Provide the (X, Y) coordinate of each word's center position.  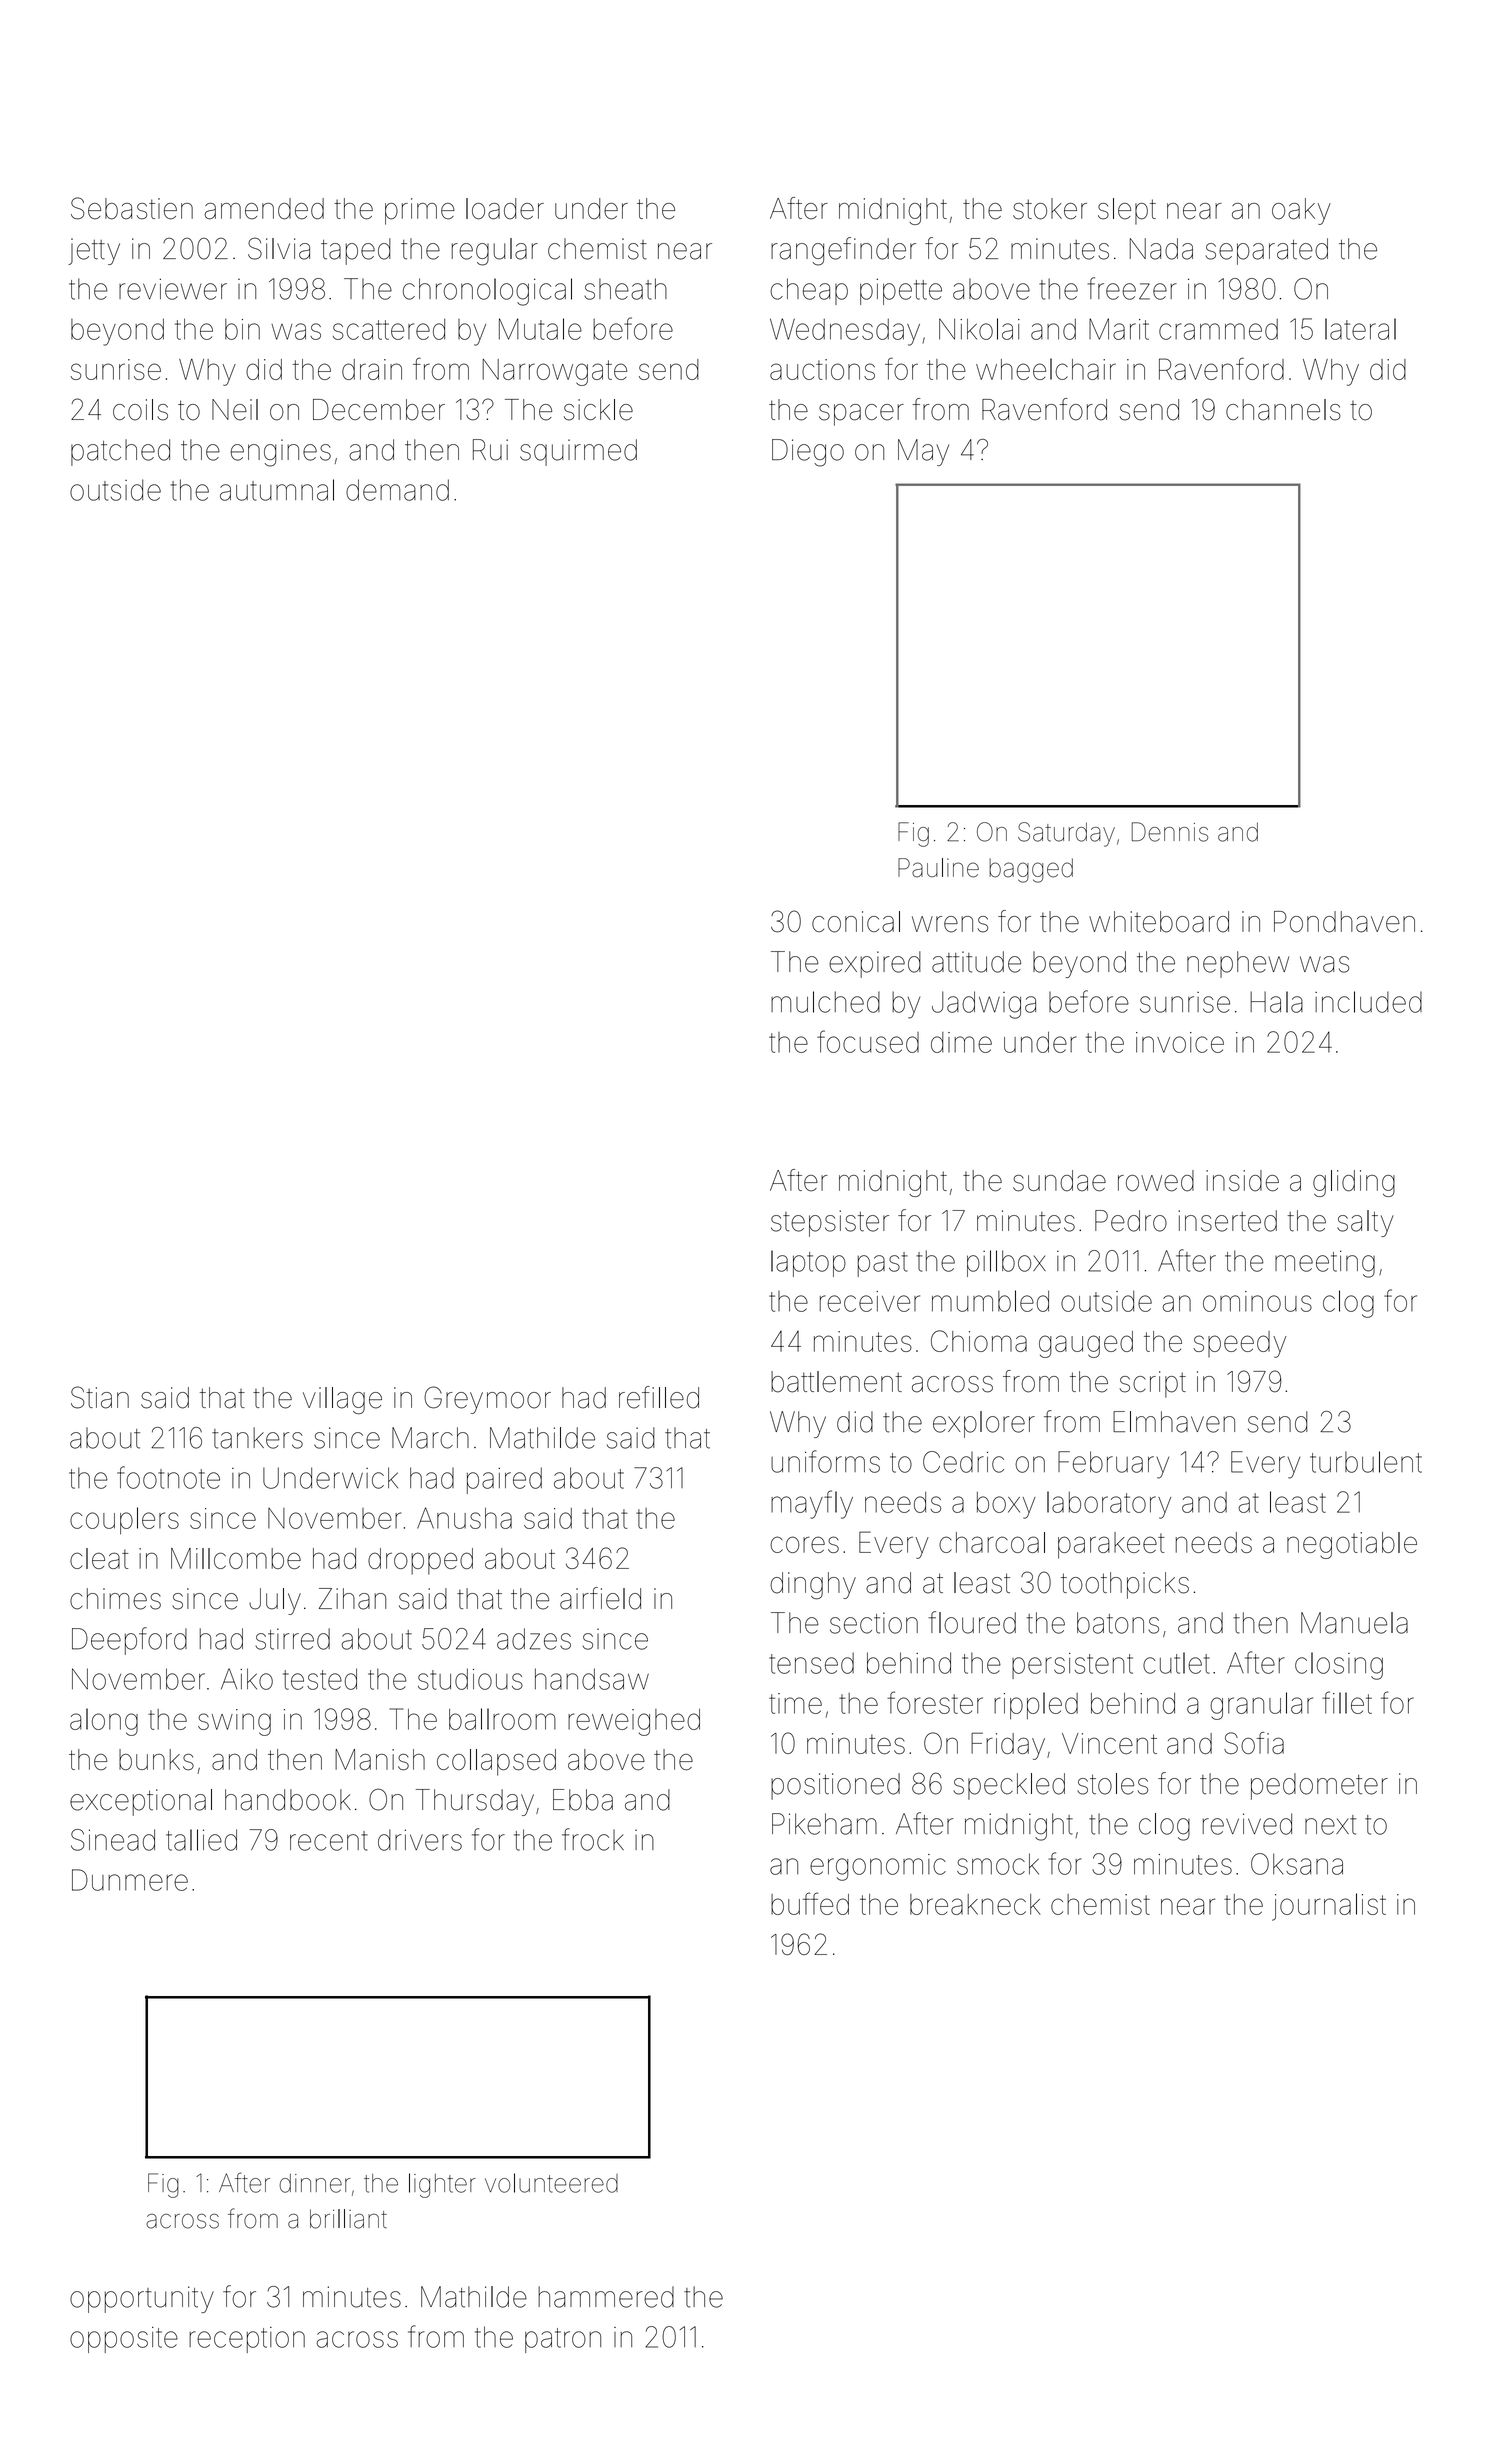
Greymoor (487, 1400)
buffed (810, 1903)
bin (242, 329)
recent (329, 1841)
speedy (1240, 1344)
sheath (625, 289)
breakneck (975, 1904)
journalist (1329, 1907)
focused (868, 1041)
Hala (1276, 1002)
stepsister (830, 1223)
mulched (825, 1002)
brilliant (348, 2219)
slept (1127, 211)
